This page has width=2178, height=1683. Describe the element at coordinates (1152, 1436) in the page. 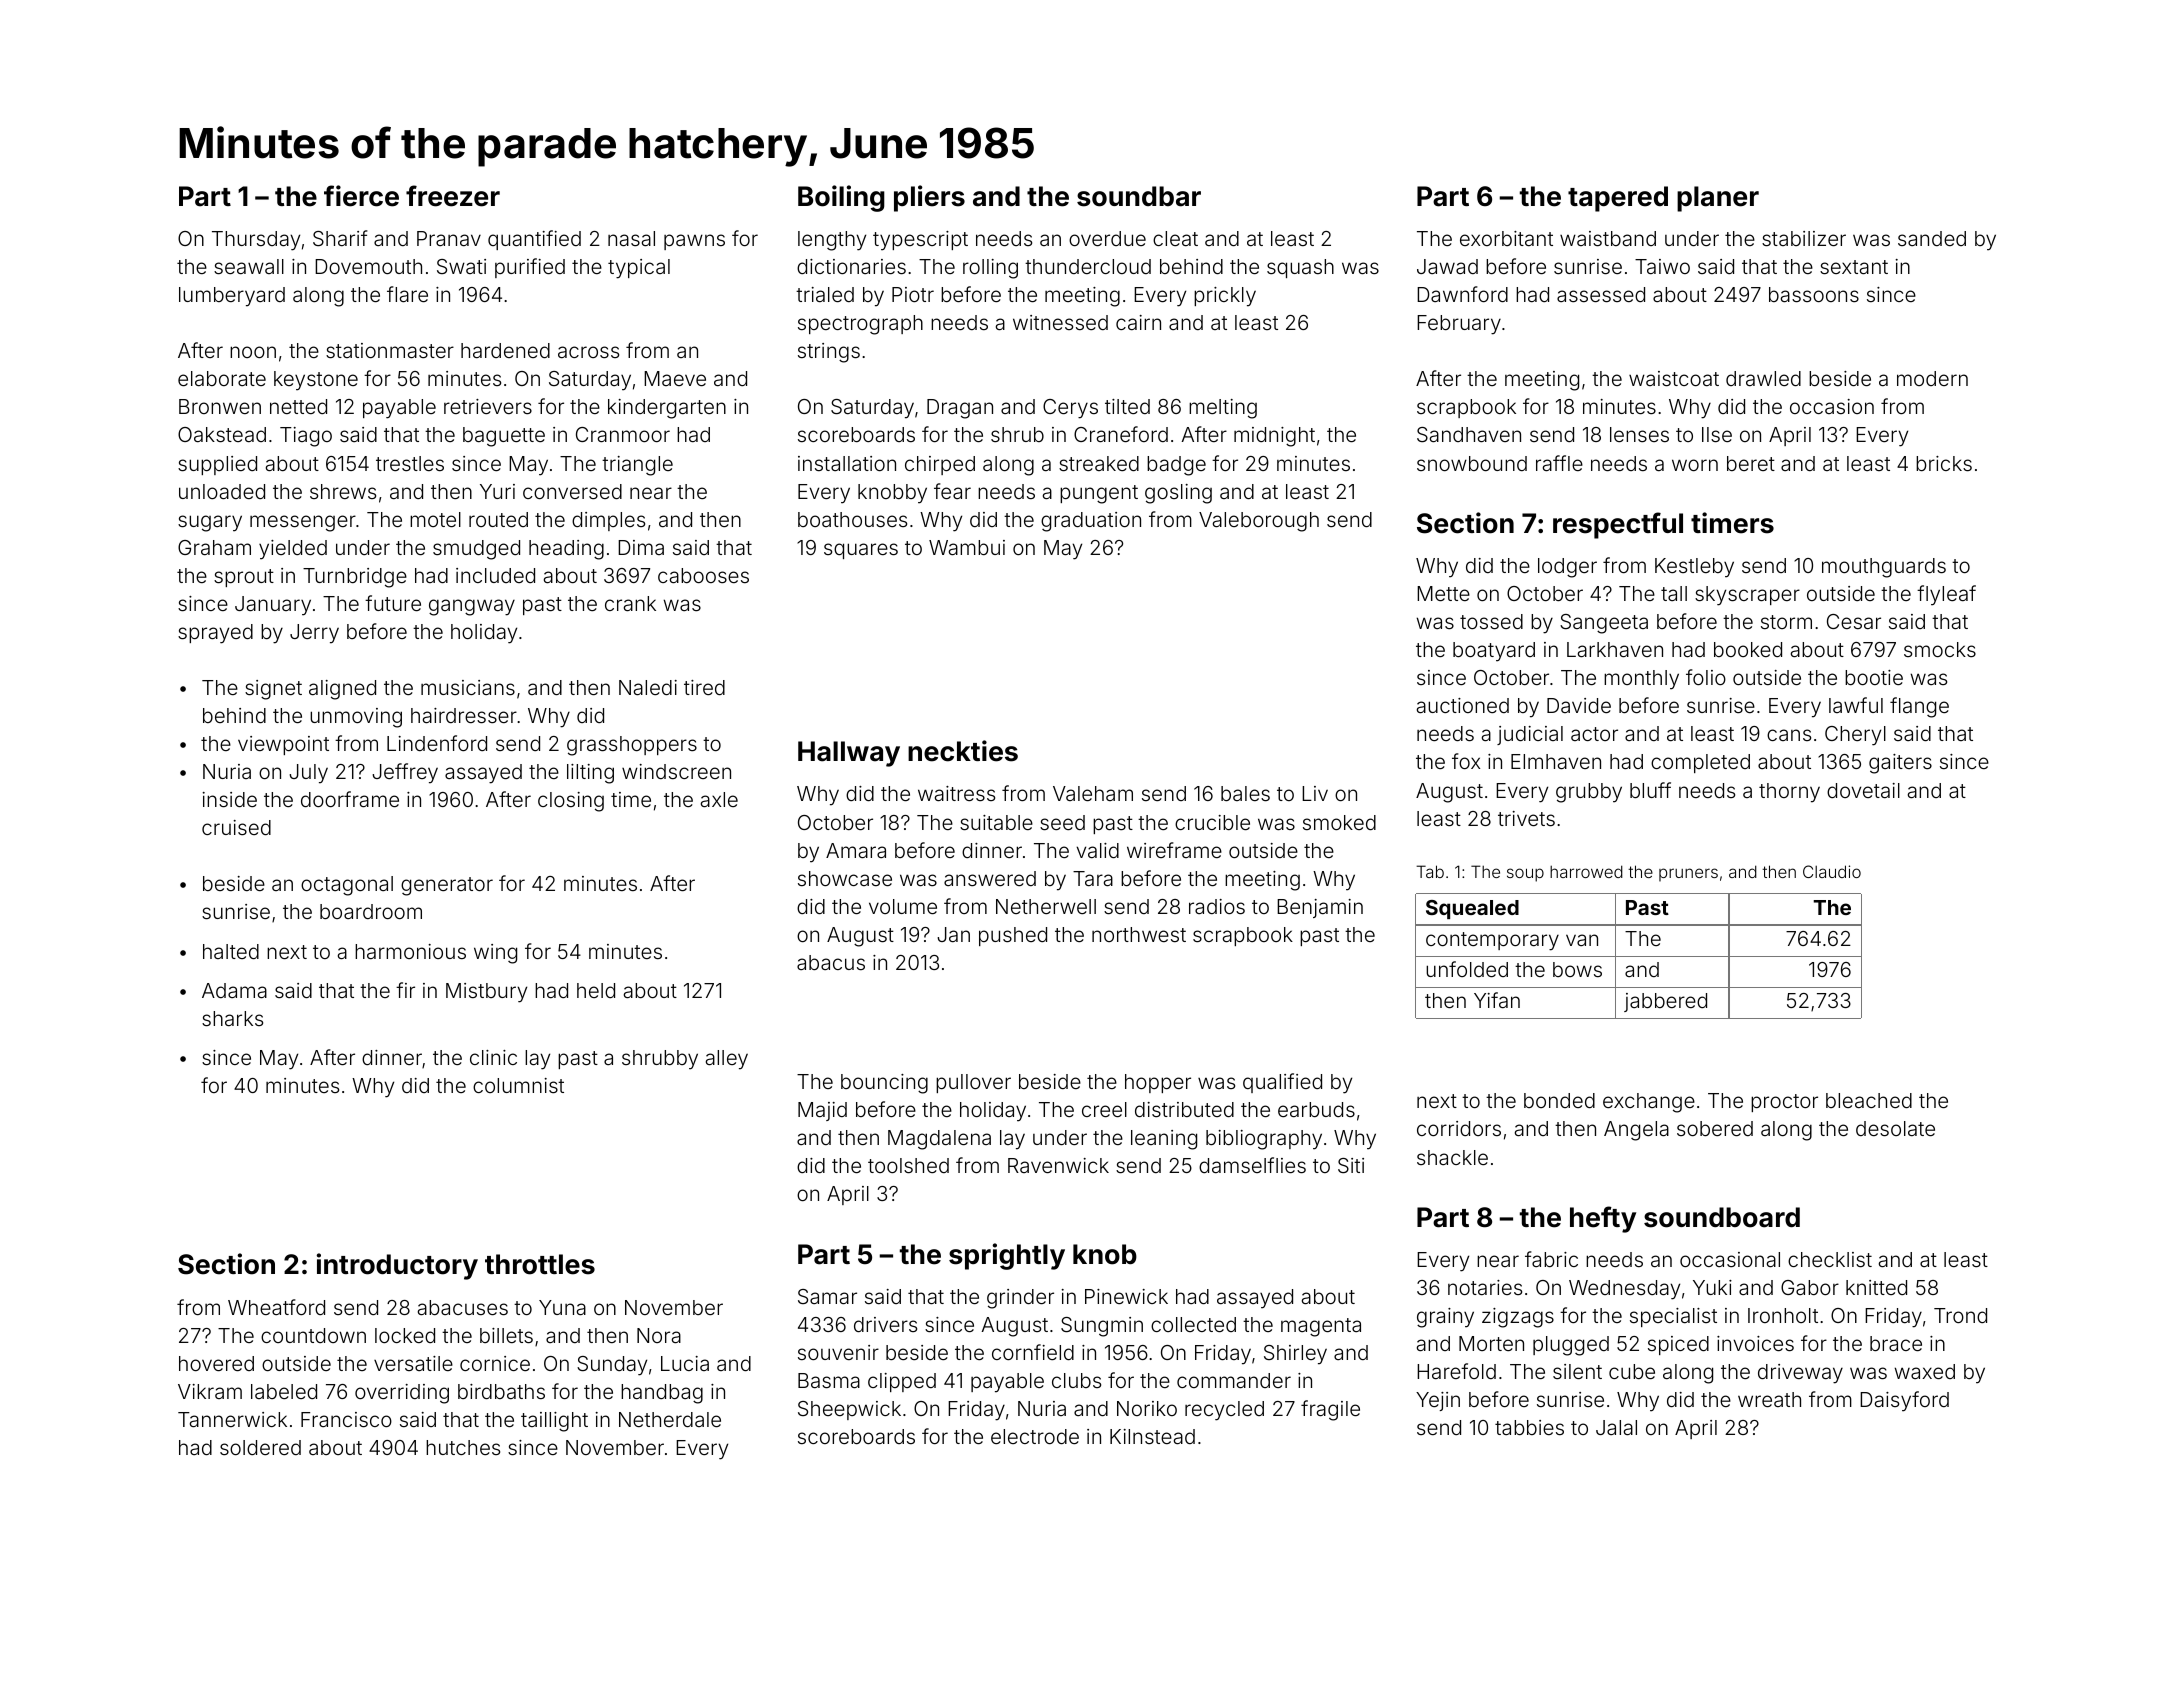

I see `Kilnstead` at that location.
